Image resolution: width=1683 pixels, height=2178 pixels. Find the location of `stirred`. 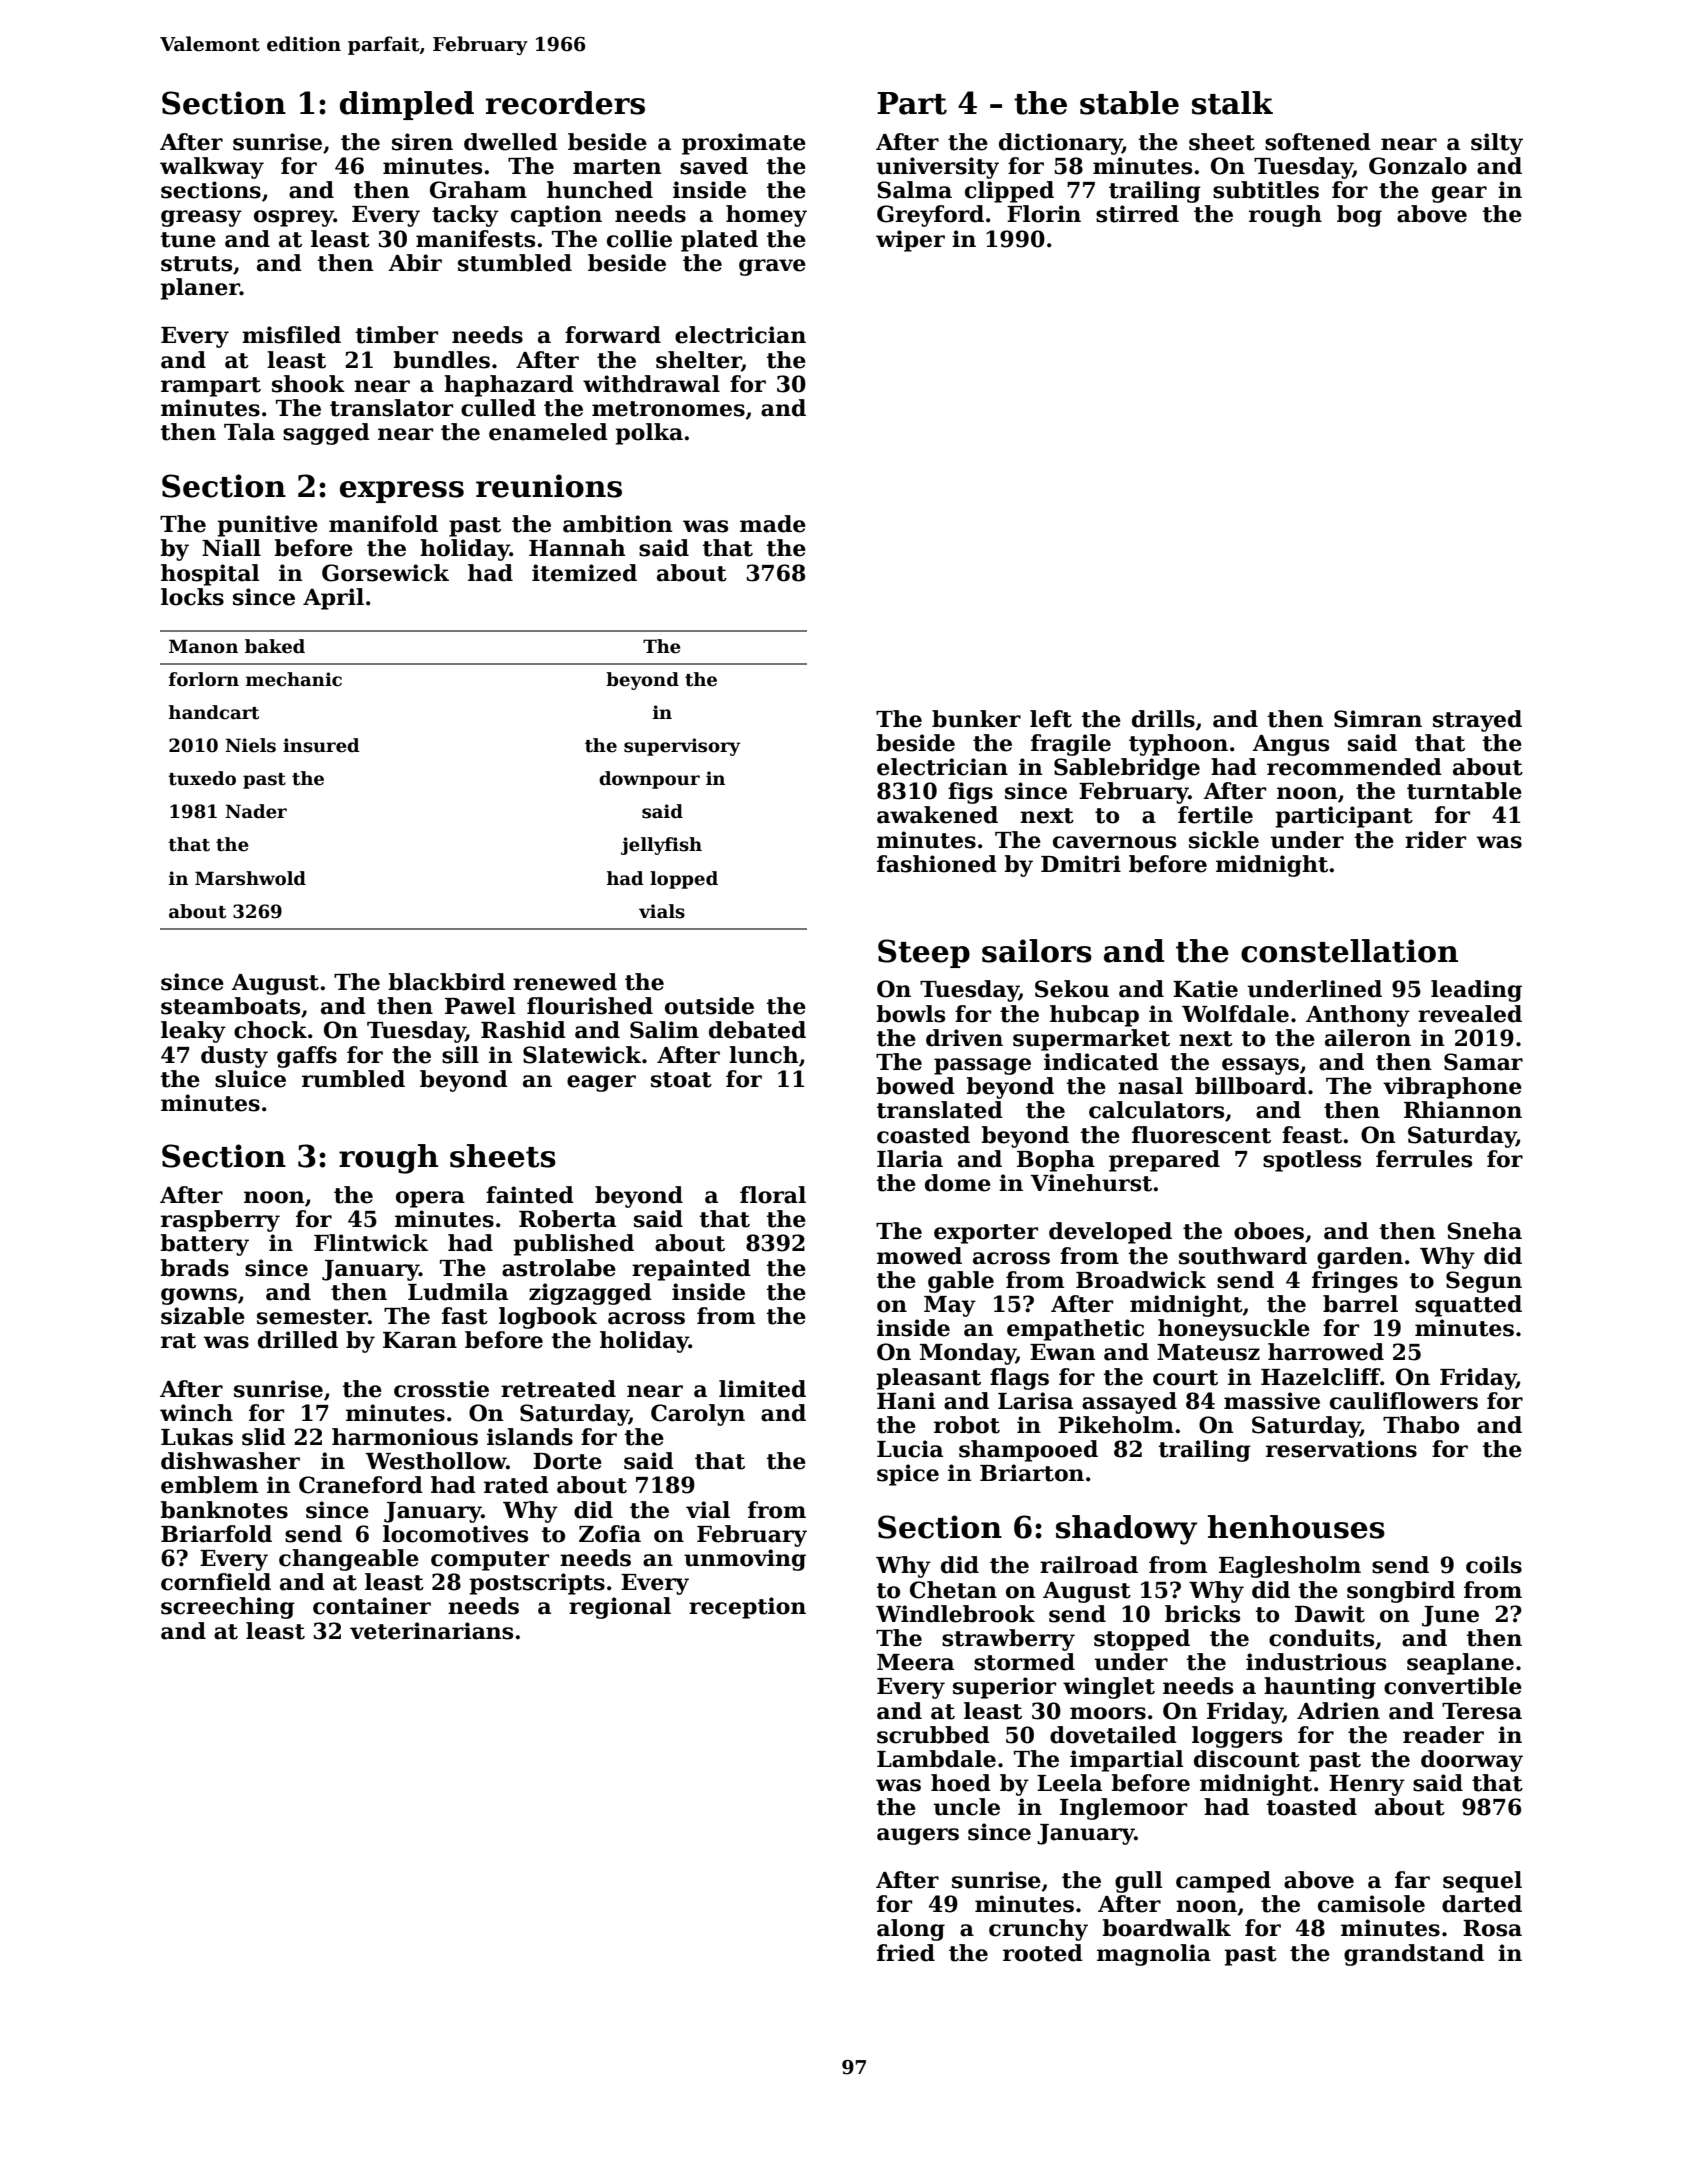

stirred is located at coordinates (1137, 214).
